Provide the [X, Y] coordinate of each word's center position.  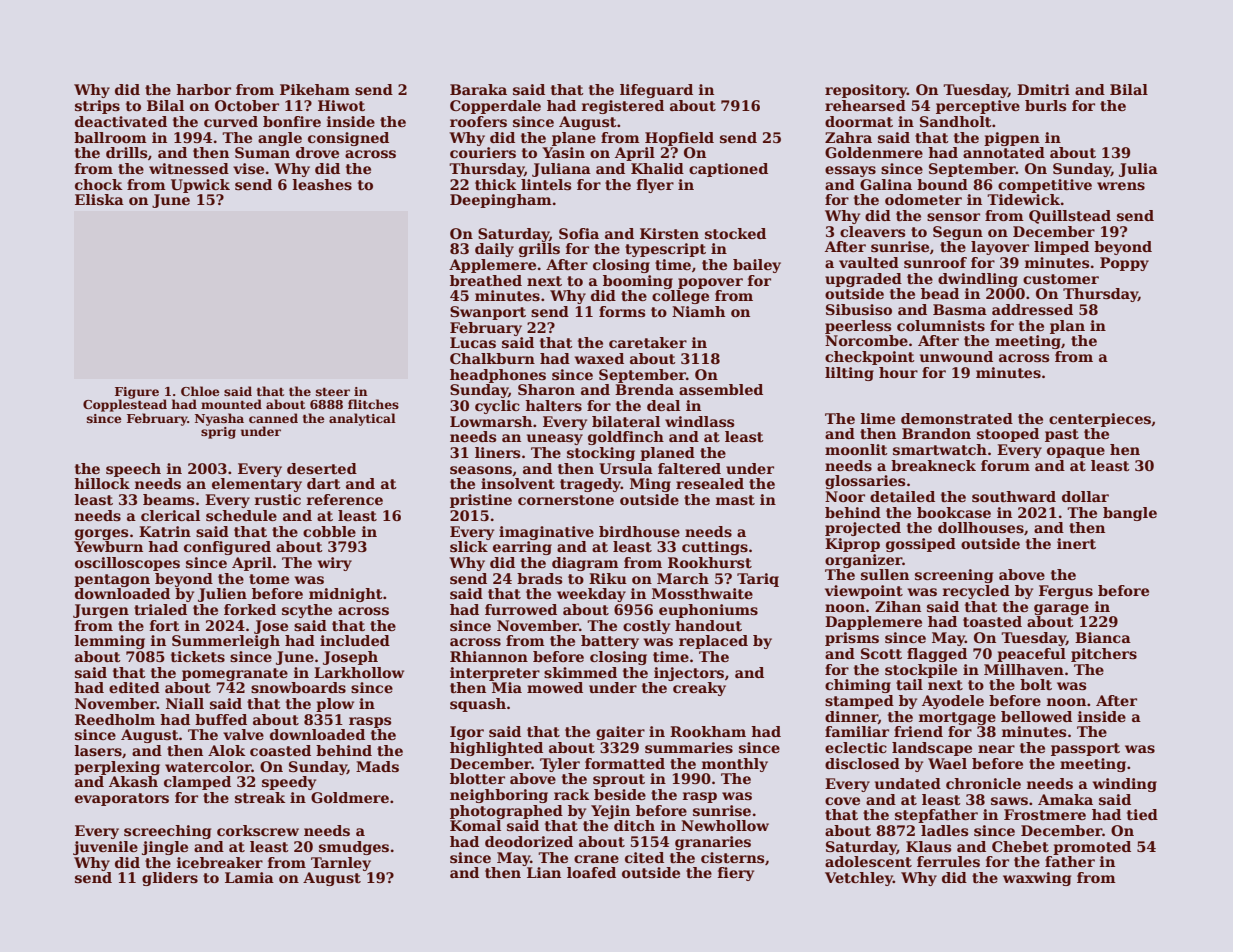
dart [324, 483]
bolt [1036, 684]
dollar [1085, 496]
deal [663, 405]
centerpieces [1100, 420]
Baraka [478, 89]
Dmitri [1043, 89]
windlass [700, 421]
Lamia [249, 877]
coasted [280, 750]
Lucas [473, 342]
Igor [467, 733]
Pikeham [315, 89]
